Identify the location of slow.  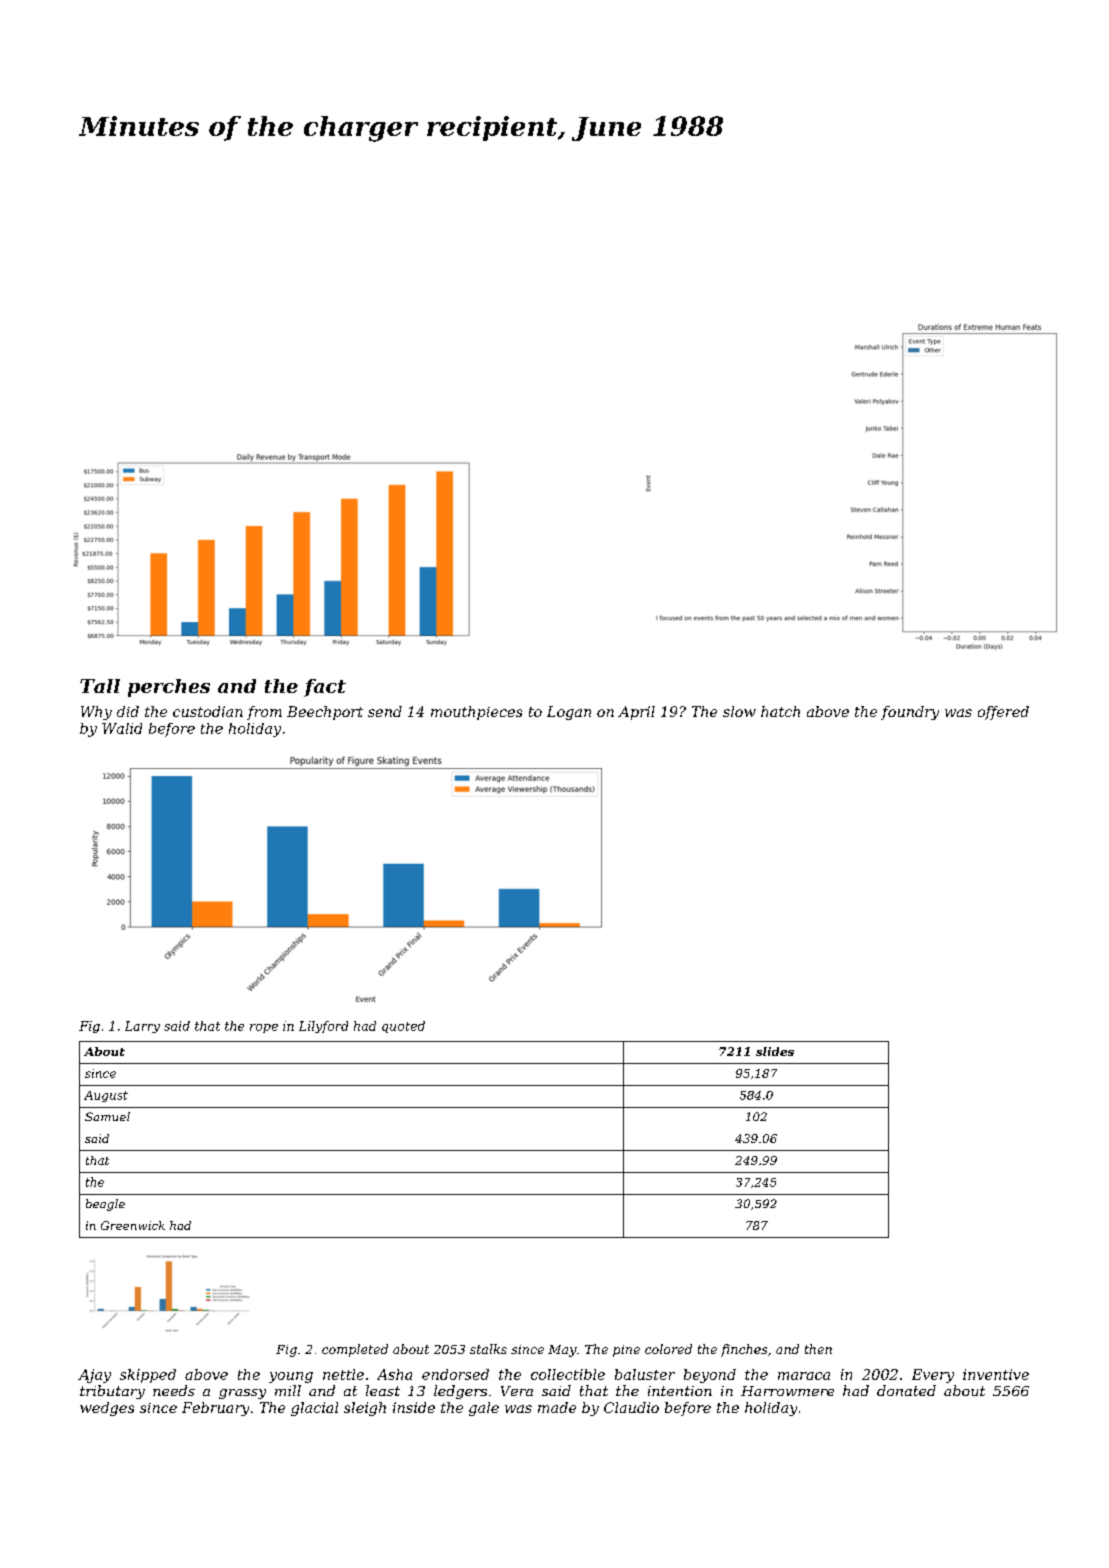
(739, 711).
